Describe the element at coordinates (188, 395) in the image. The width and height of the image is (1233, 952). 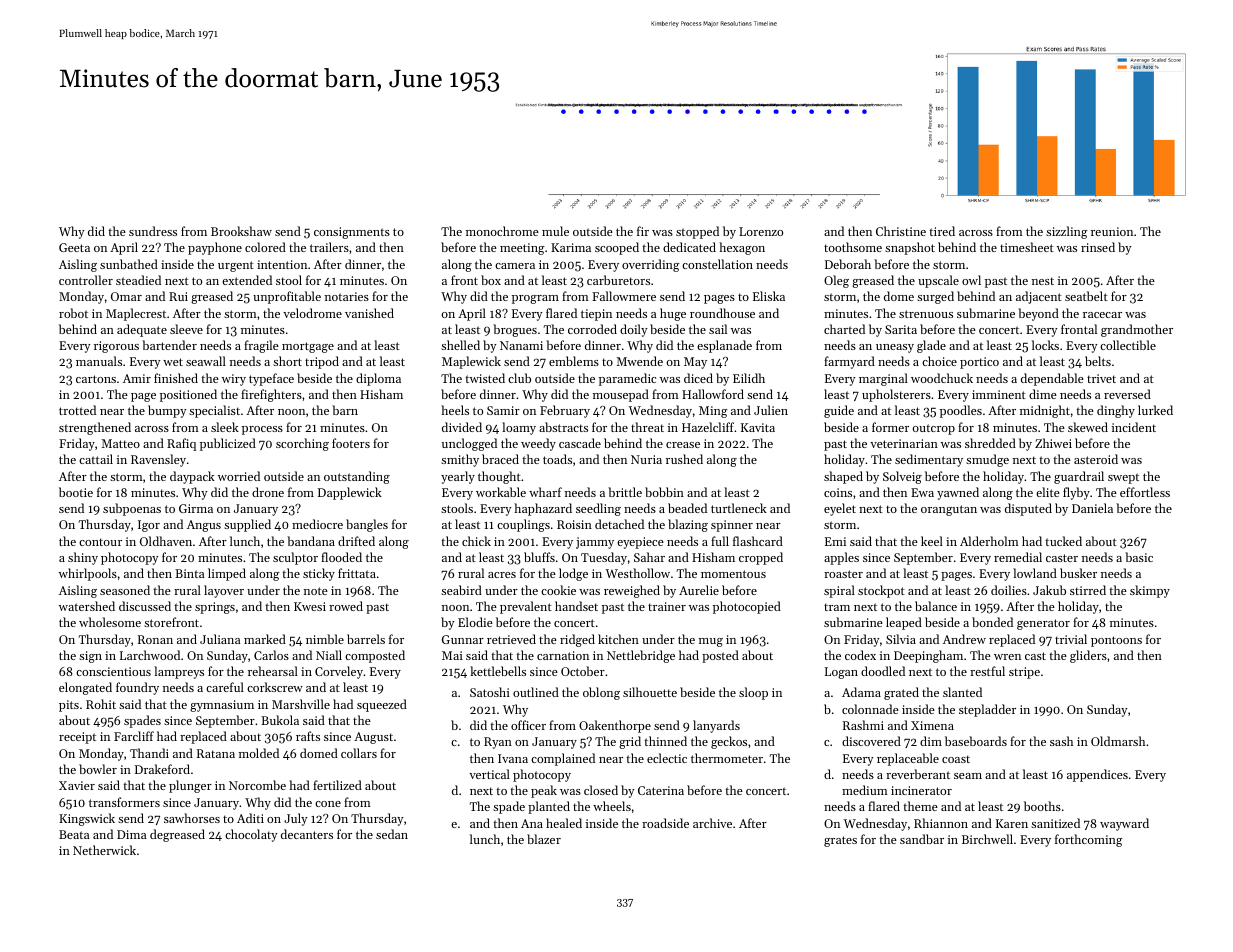
I see `positioned` at that location.
